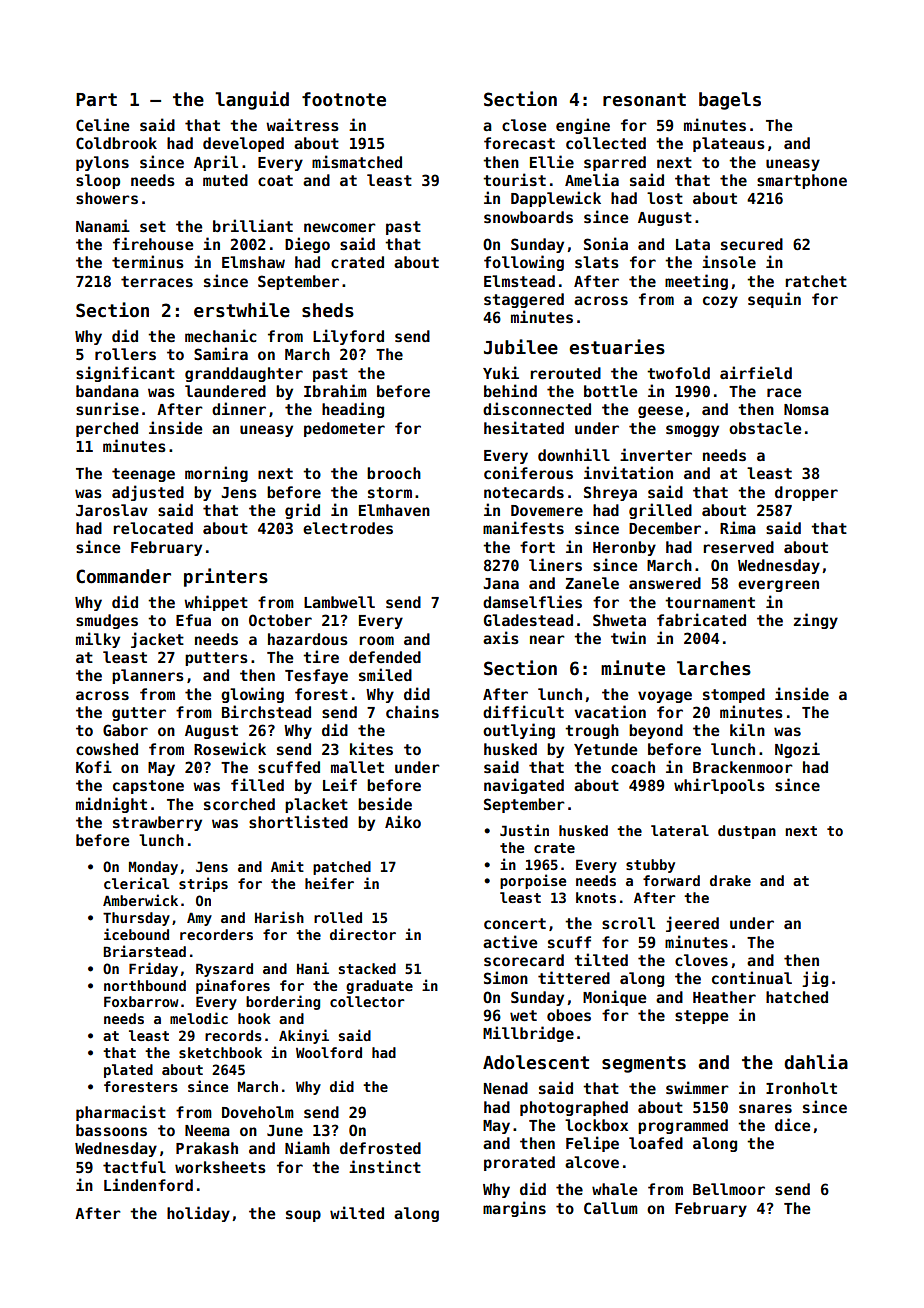  Describe the element at coordinates (153, 969) in the screenshot. I see `Friday` at that location.
